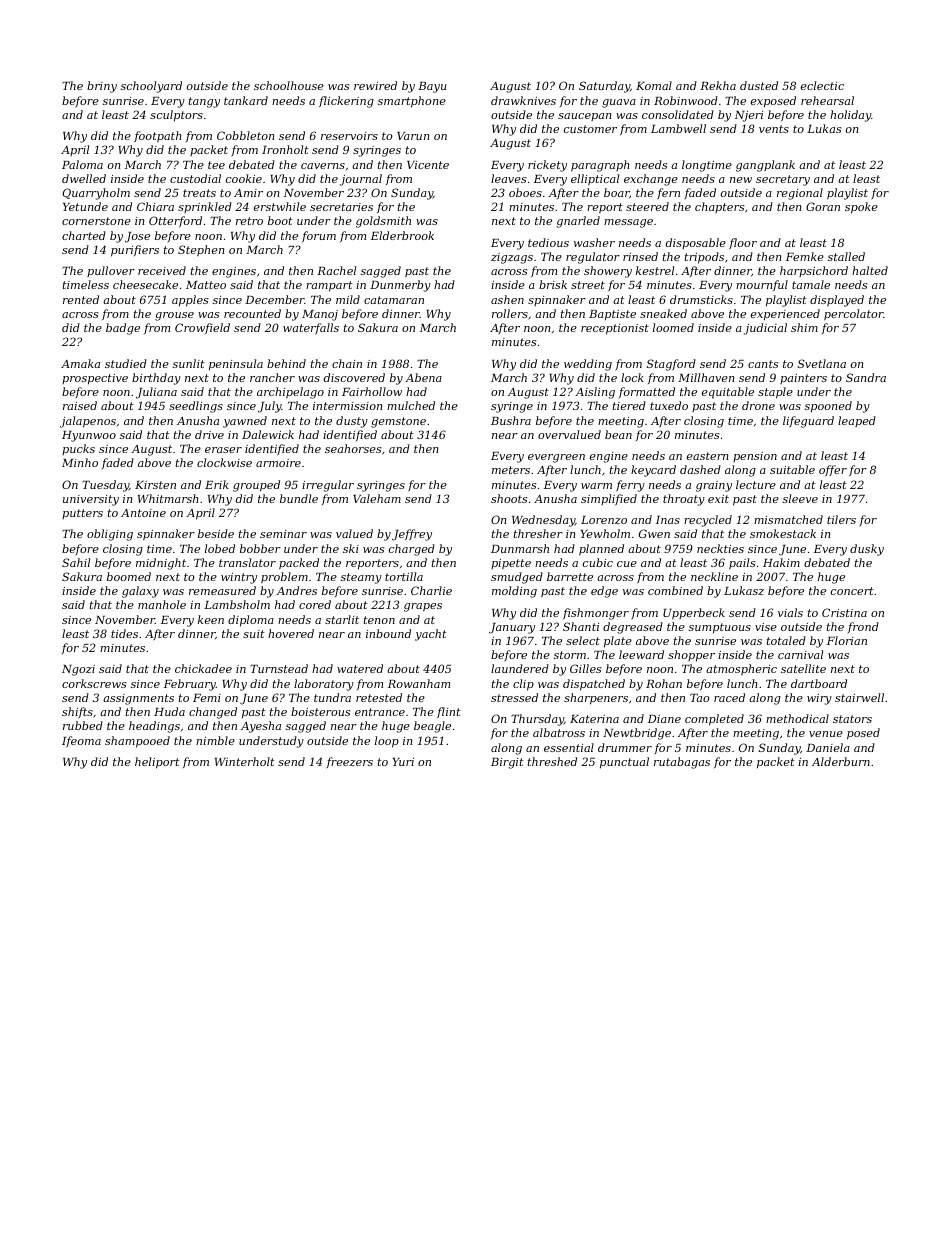 The height and width of the image is (1233, 952). Describe the element at coordinates (203, 668) in the image. I see `chickadee` at that location.
